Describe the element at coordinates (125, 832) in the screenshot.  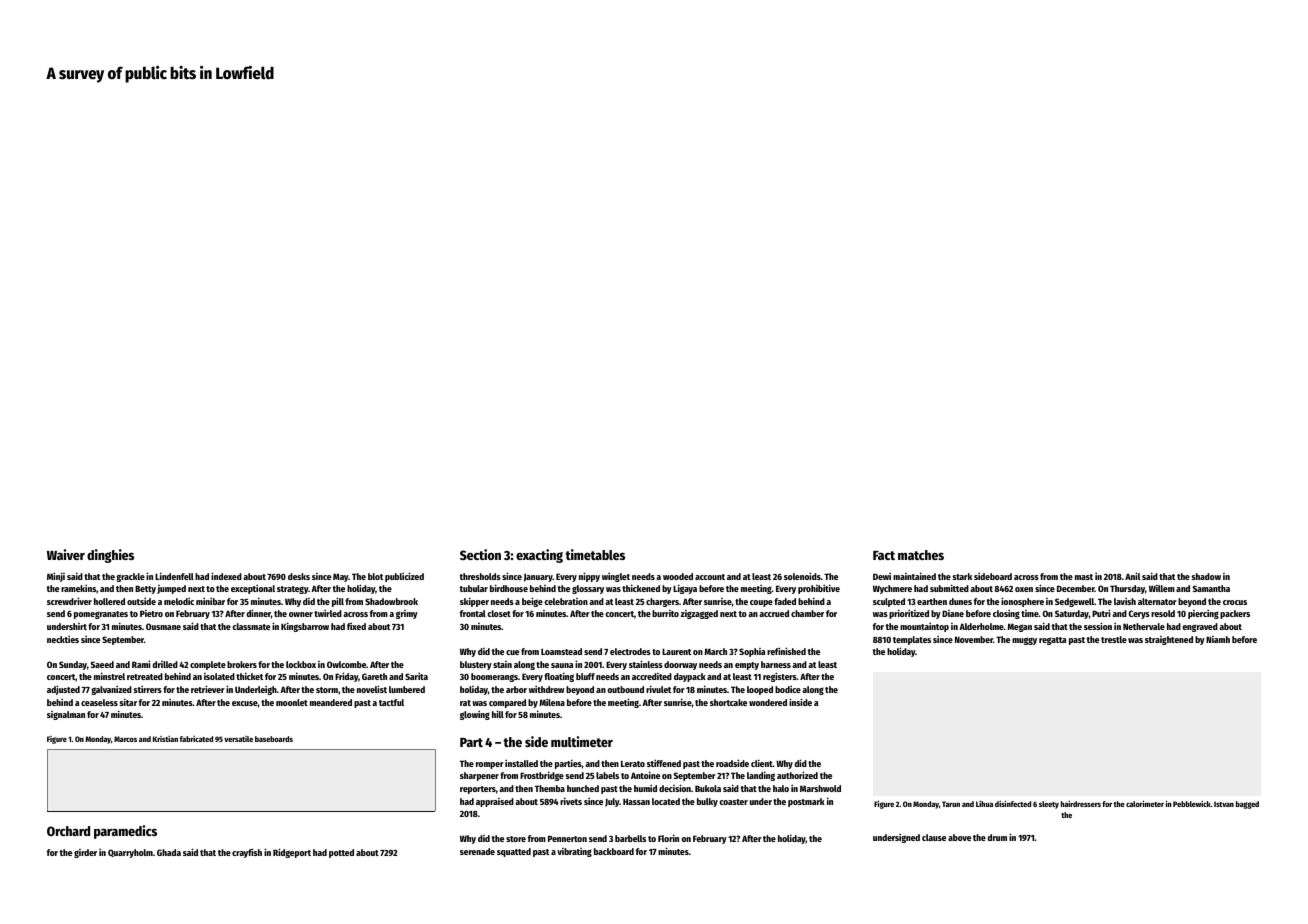
I see `paramedics` at that location.
